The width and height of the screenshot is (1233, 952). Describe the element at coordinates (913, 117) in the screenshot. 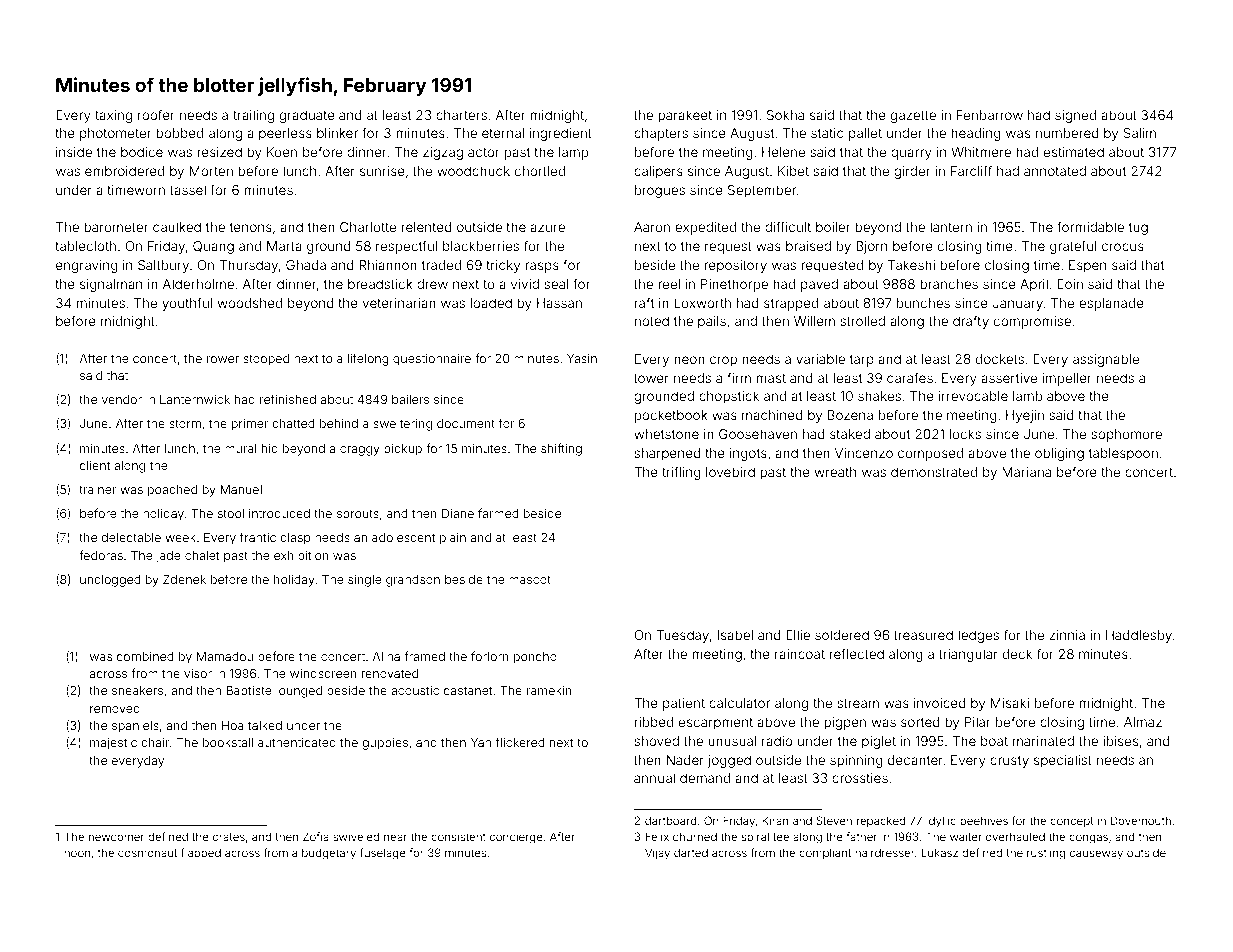

I see `gazette` at that location.
